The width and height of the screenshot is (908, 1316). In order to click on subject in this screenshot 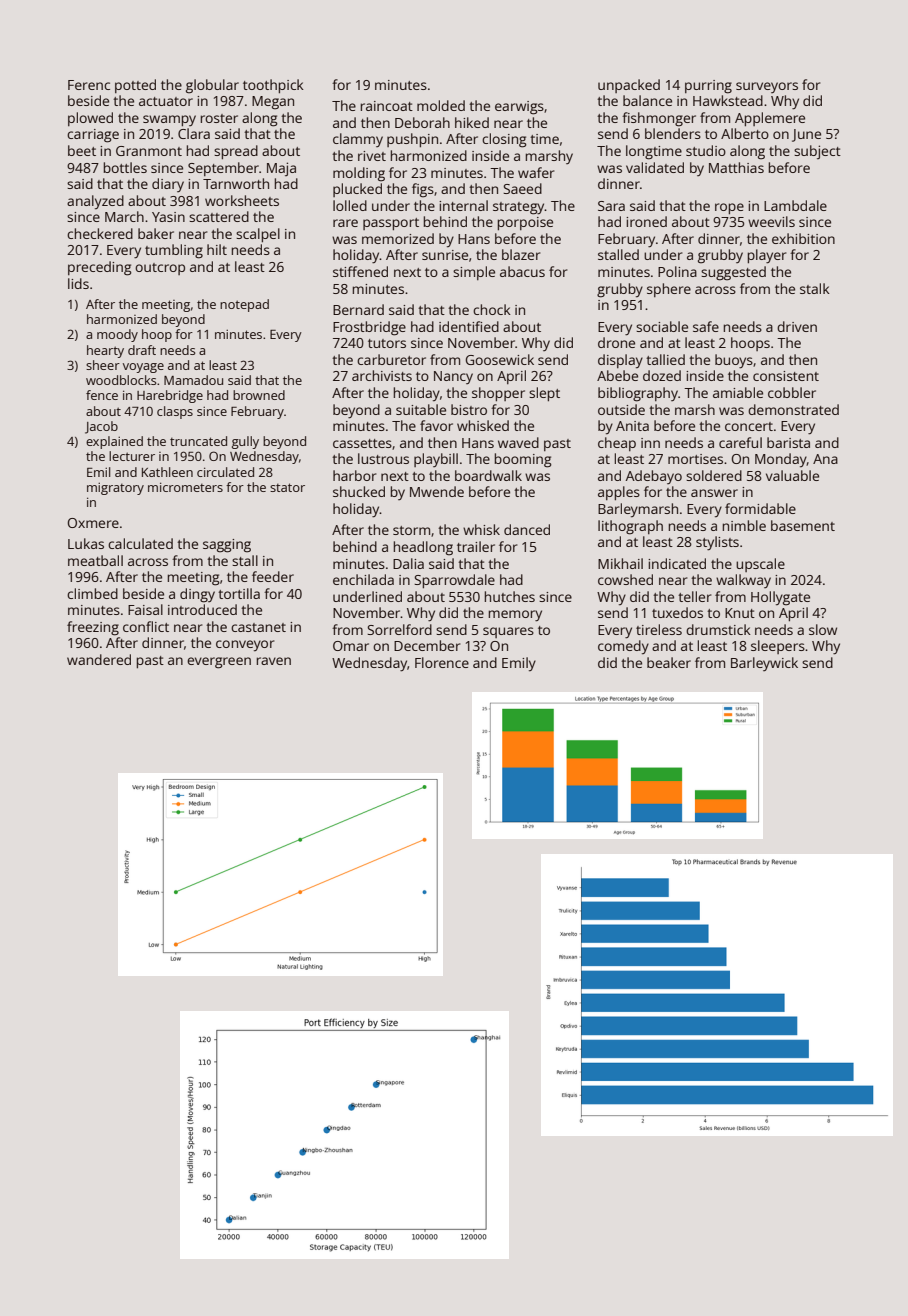, I will do `click(817, 152)`.
